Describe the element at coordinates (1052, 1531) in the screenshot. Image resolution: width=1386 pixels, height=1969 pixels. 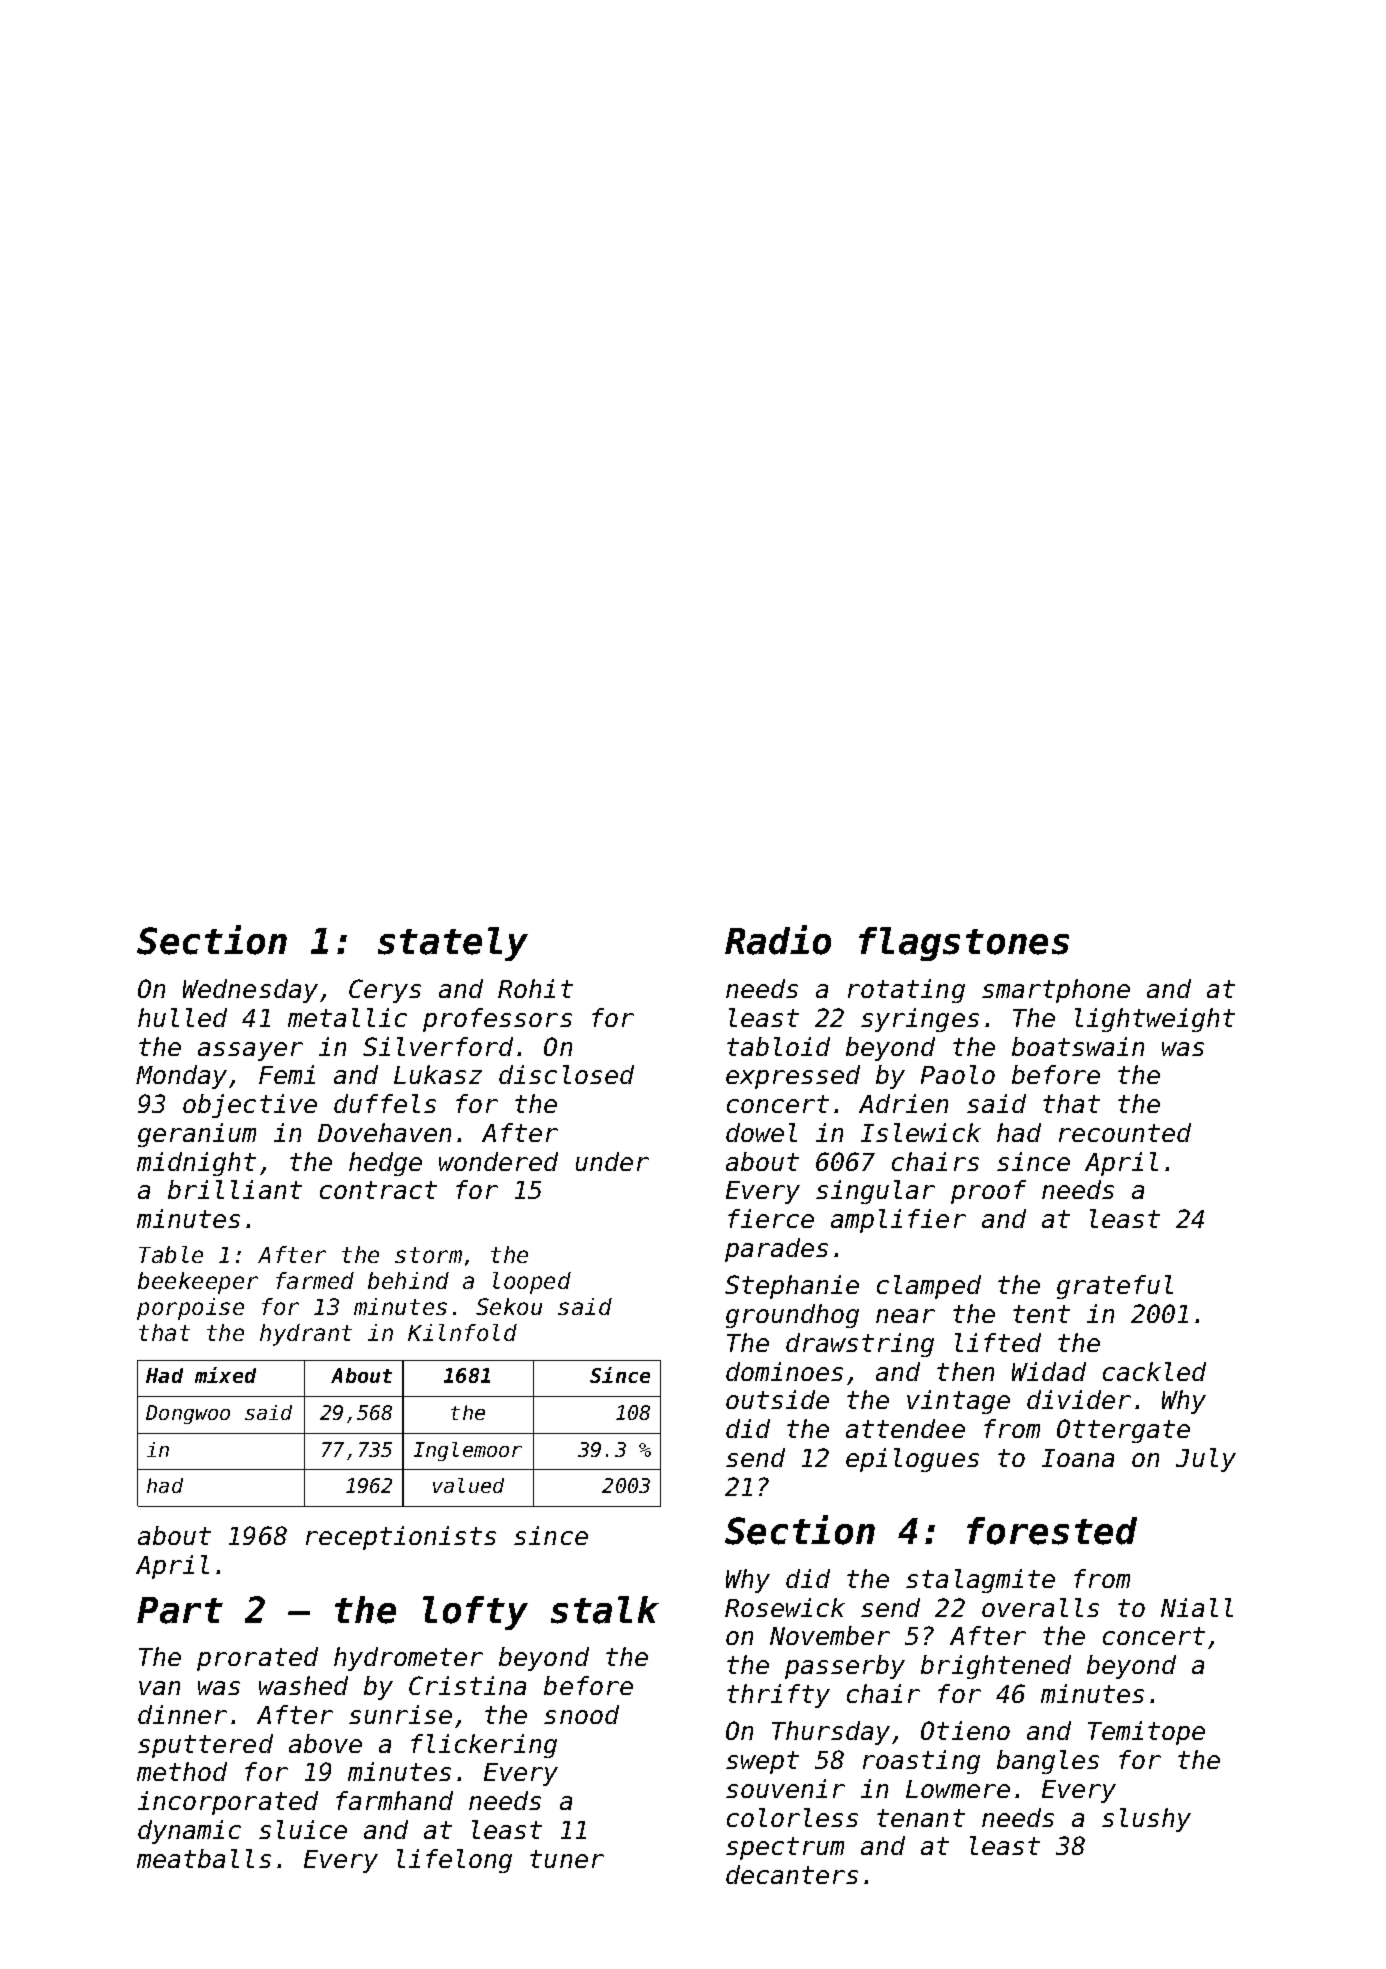
I see `forested` at that location.
